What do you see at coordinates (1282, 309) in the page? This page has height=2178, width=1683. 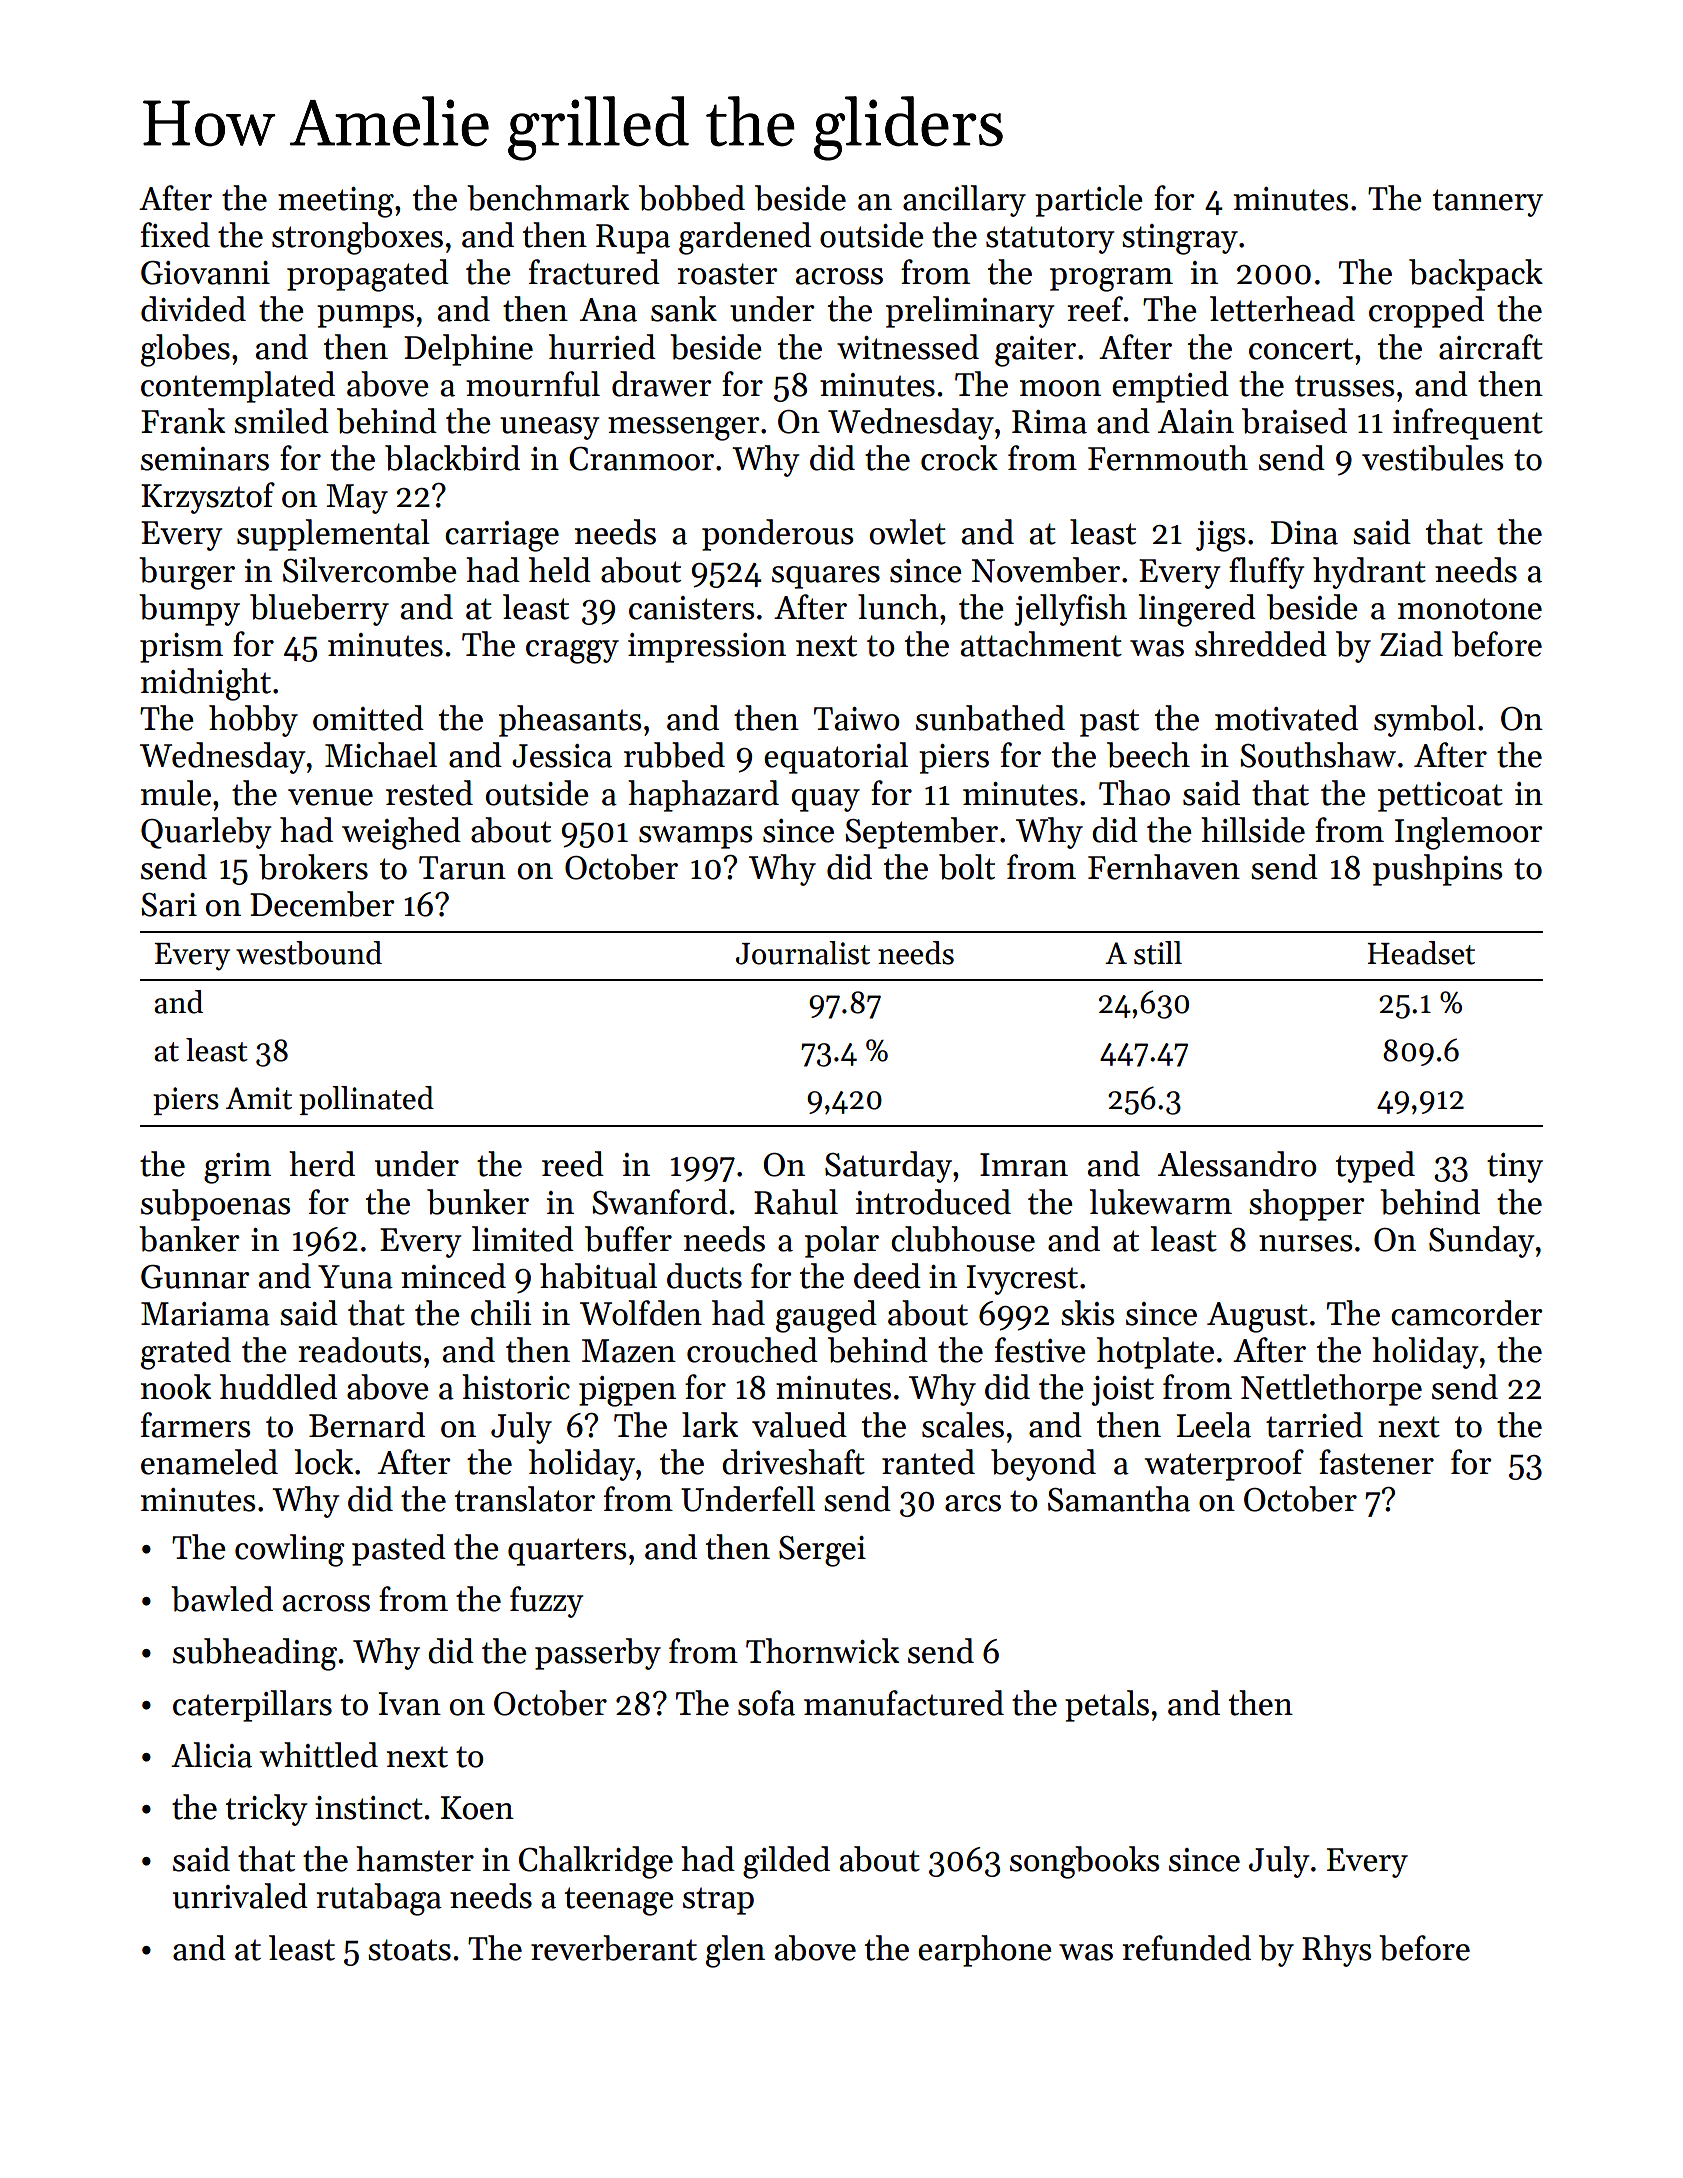 I see `letterhead` at bounding box center [1282, 309].
